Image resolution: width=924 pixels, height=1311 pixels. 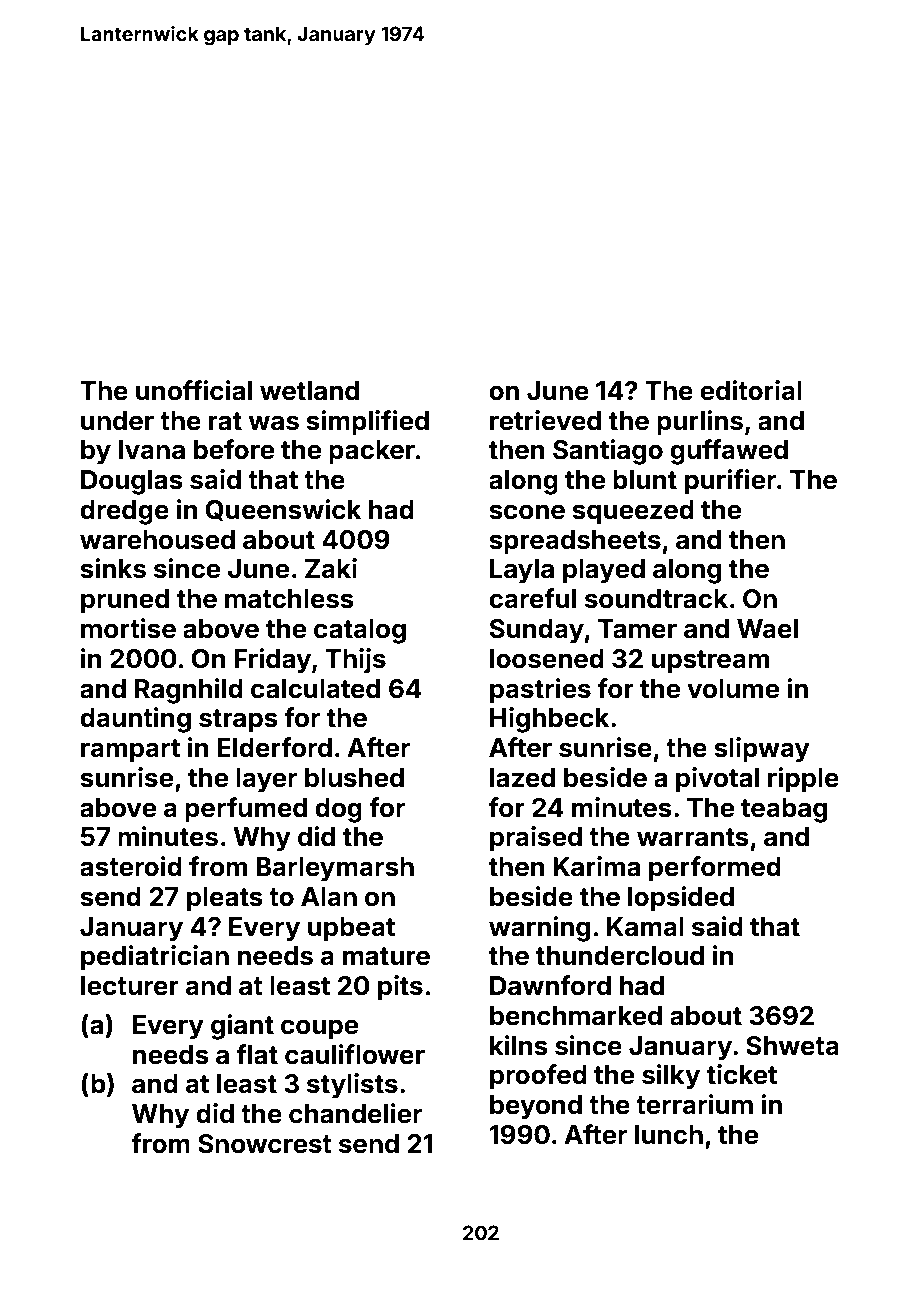 I want to click on unofficial, so click(x=194, y=390).
